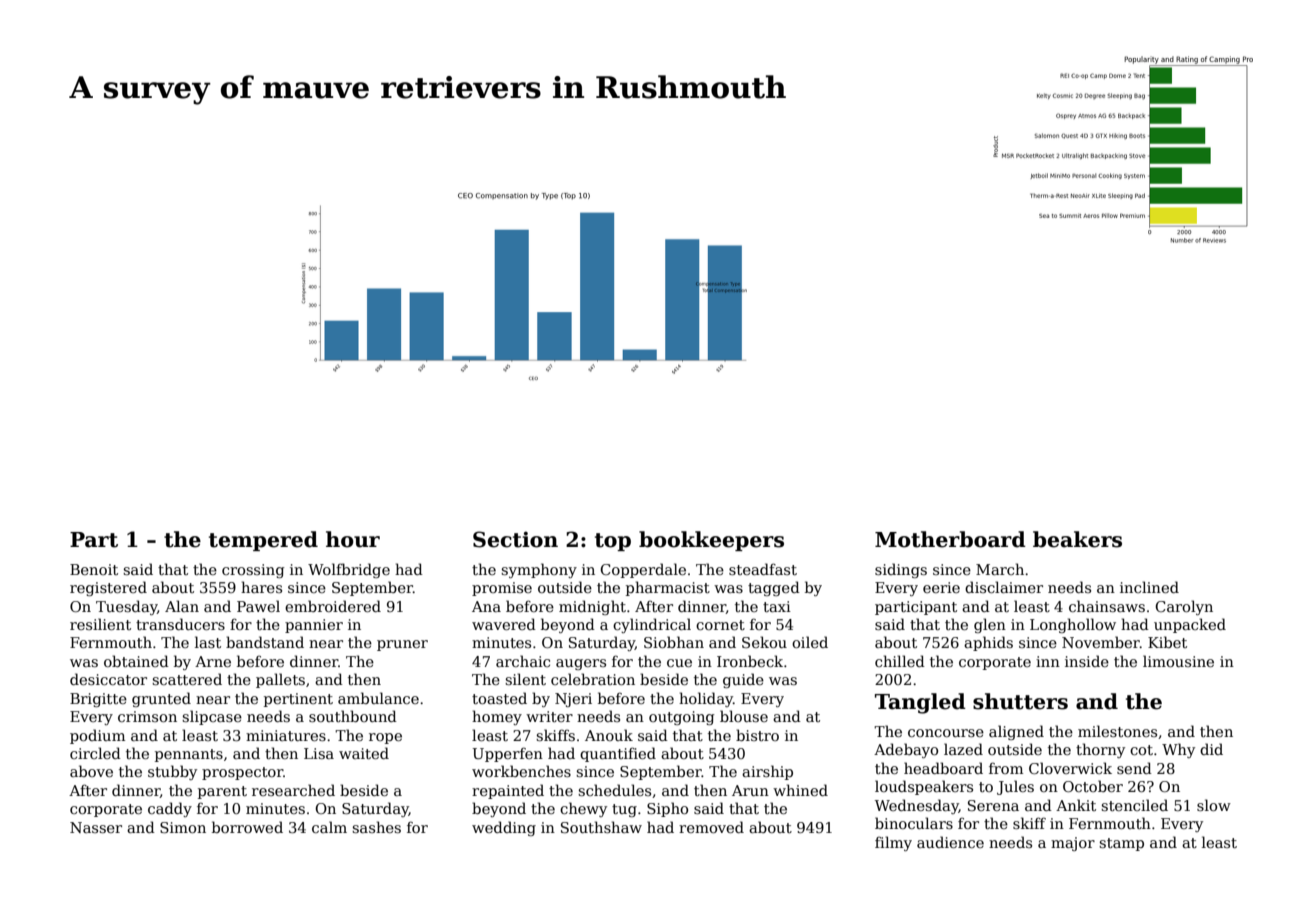 The height and width of the page is (924, 1308). Describe the element at coordinates (298, 700) in the page. I see `pertinent` at that location.
